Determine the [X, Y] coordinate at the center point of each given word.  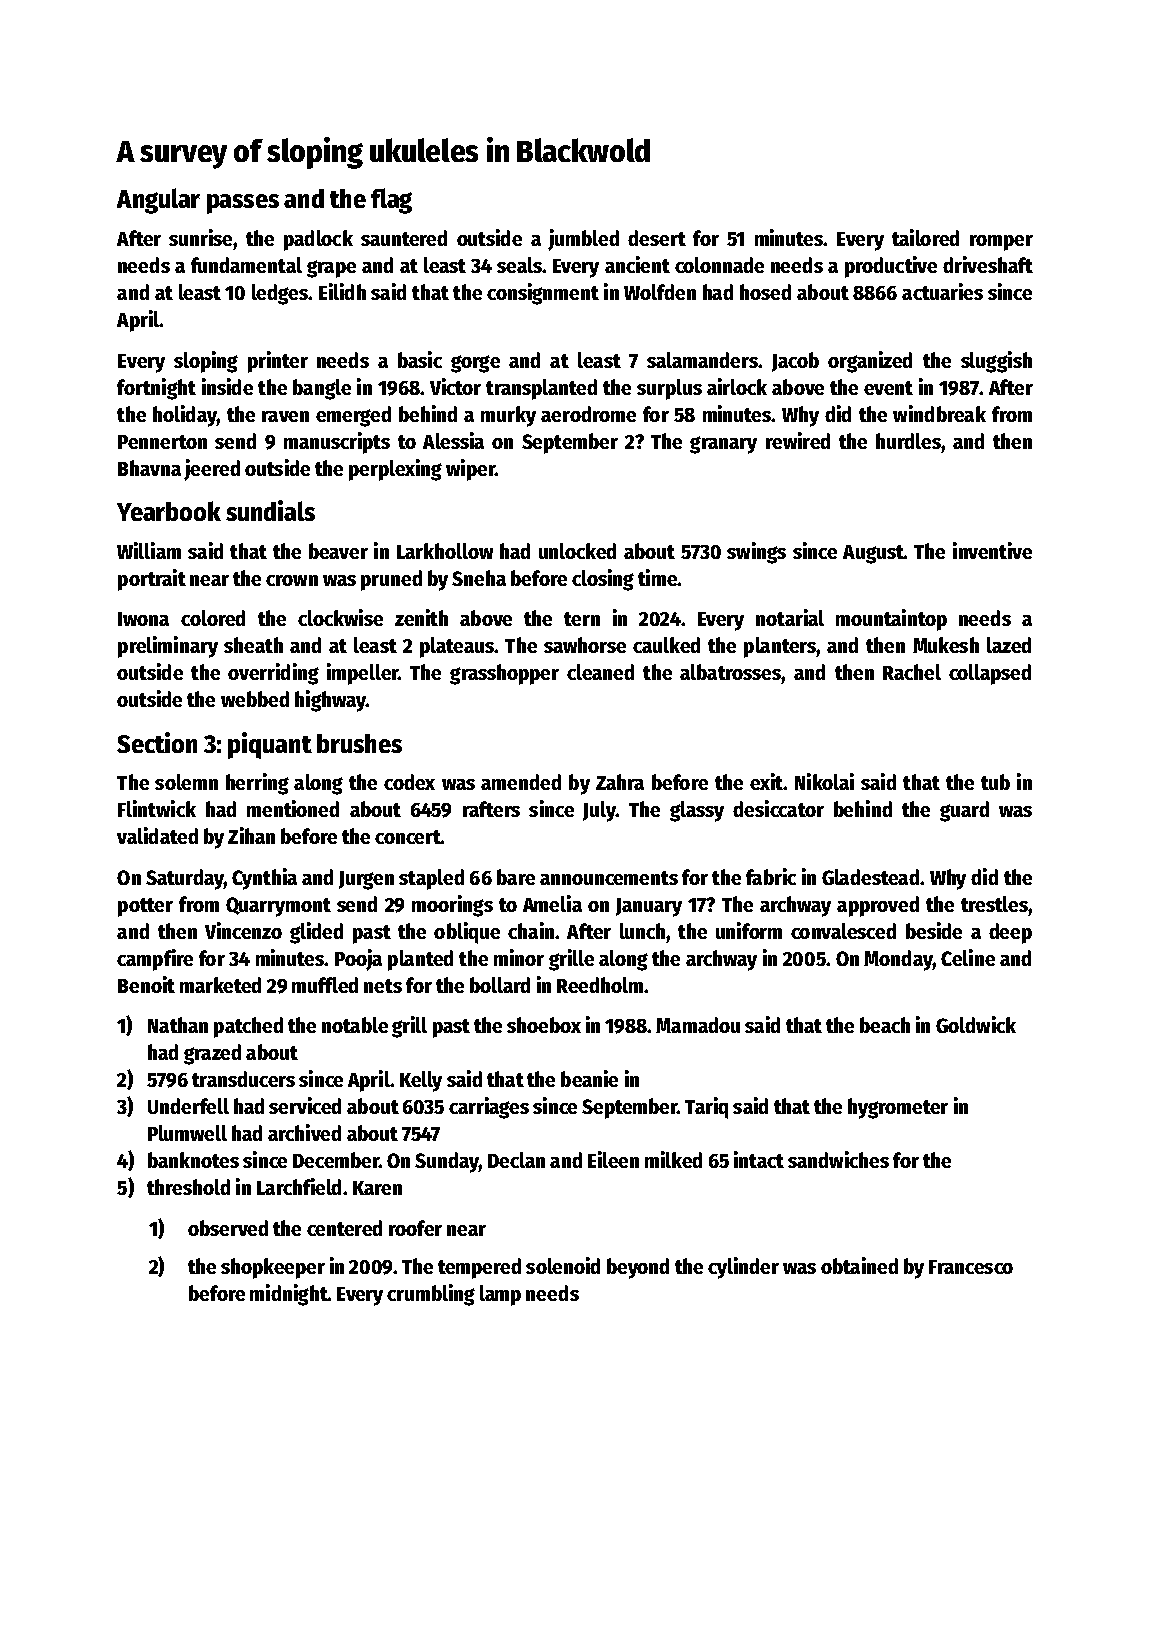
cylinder [743, 1268]
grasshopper [504, 674]
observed [228, 1228]
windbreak [939, 413]
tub [995, 782]
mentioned [293, 808]
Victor [455, 386]
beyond [638, 1268]
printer [278, 362]
